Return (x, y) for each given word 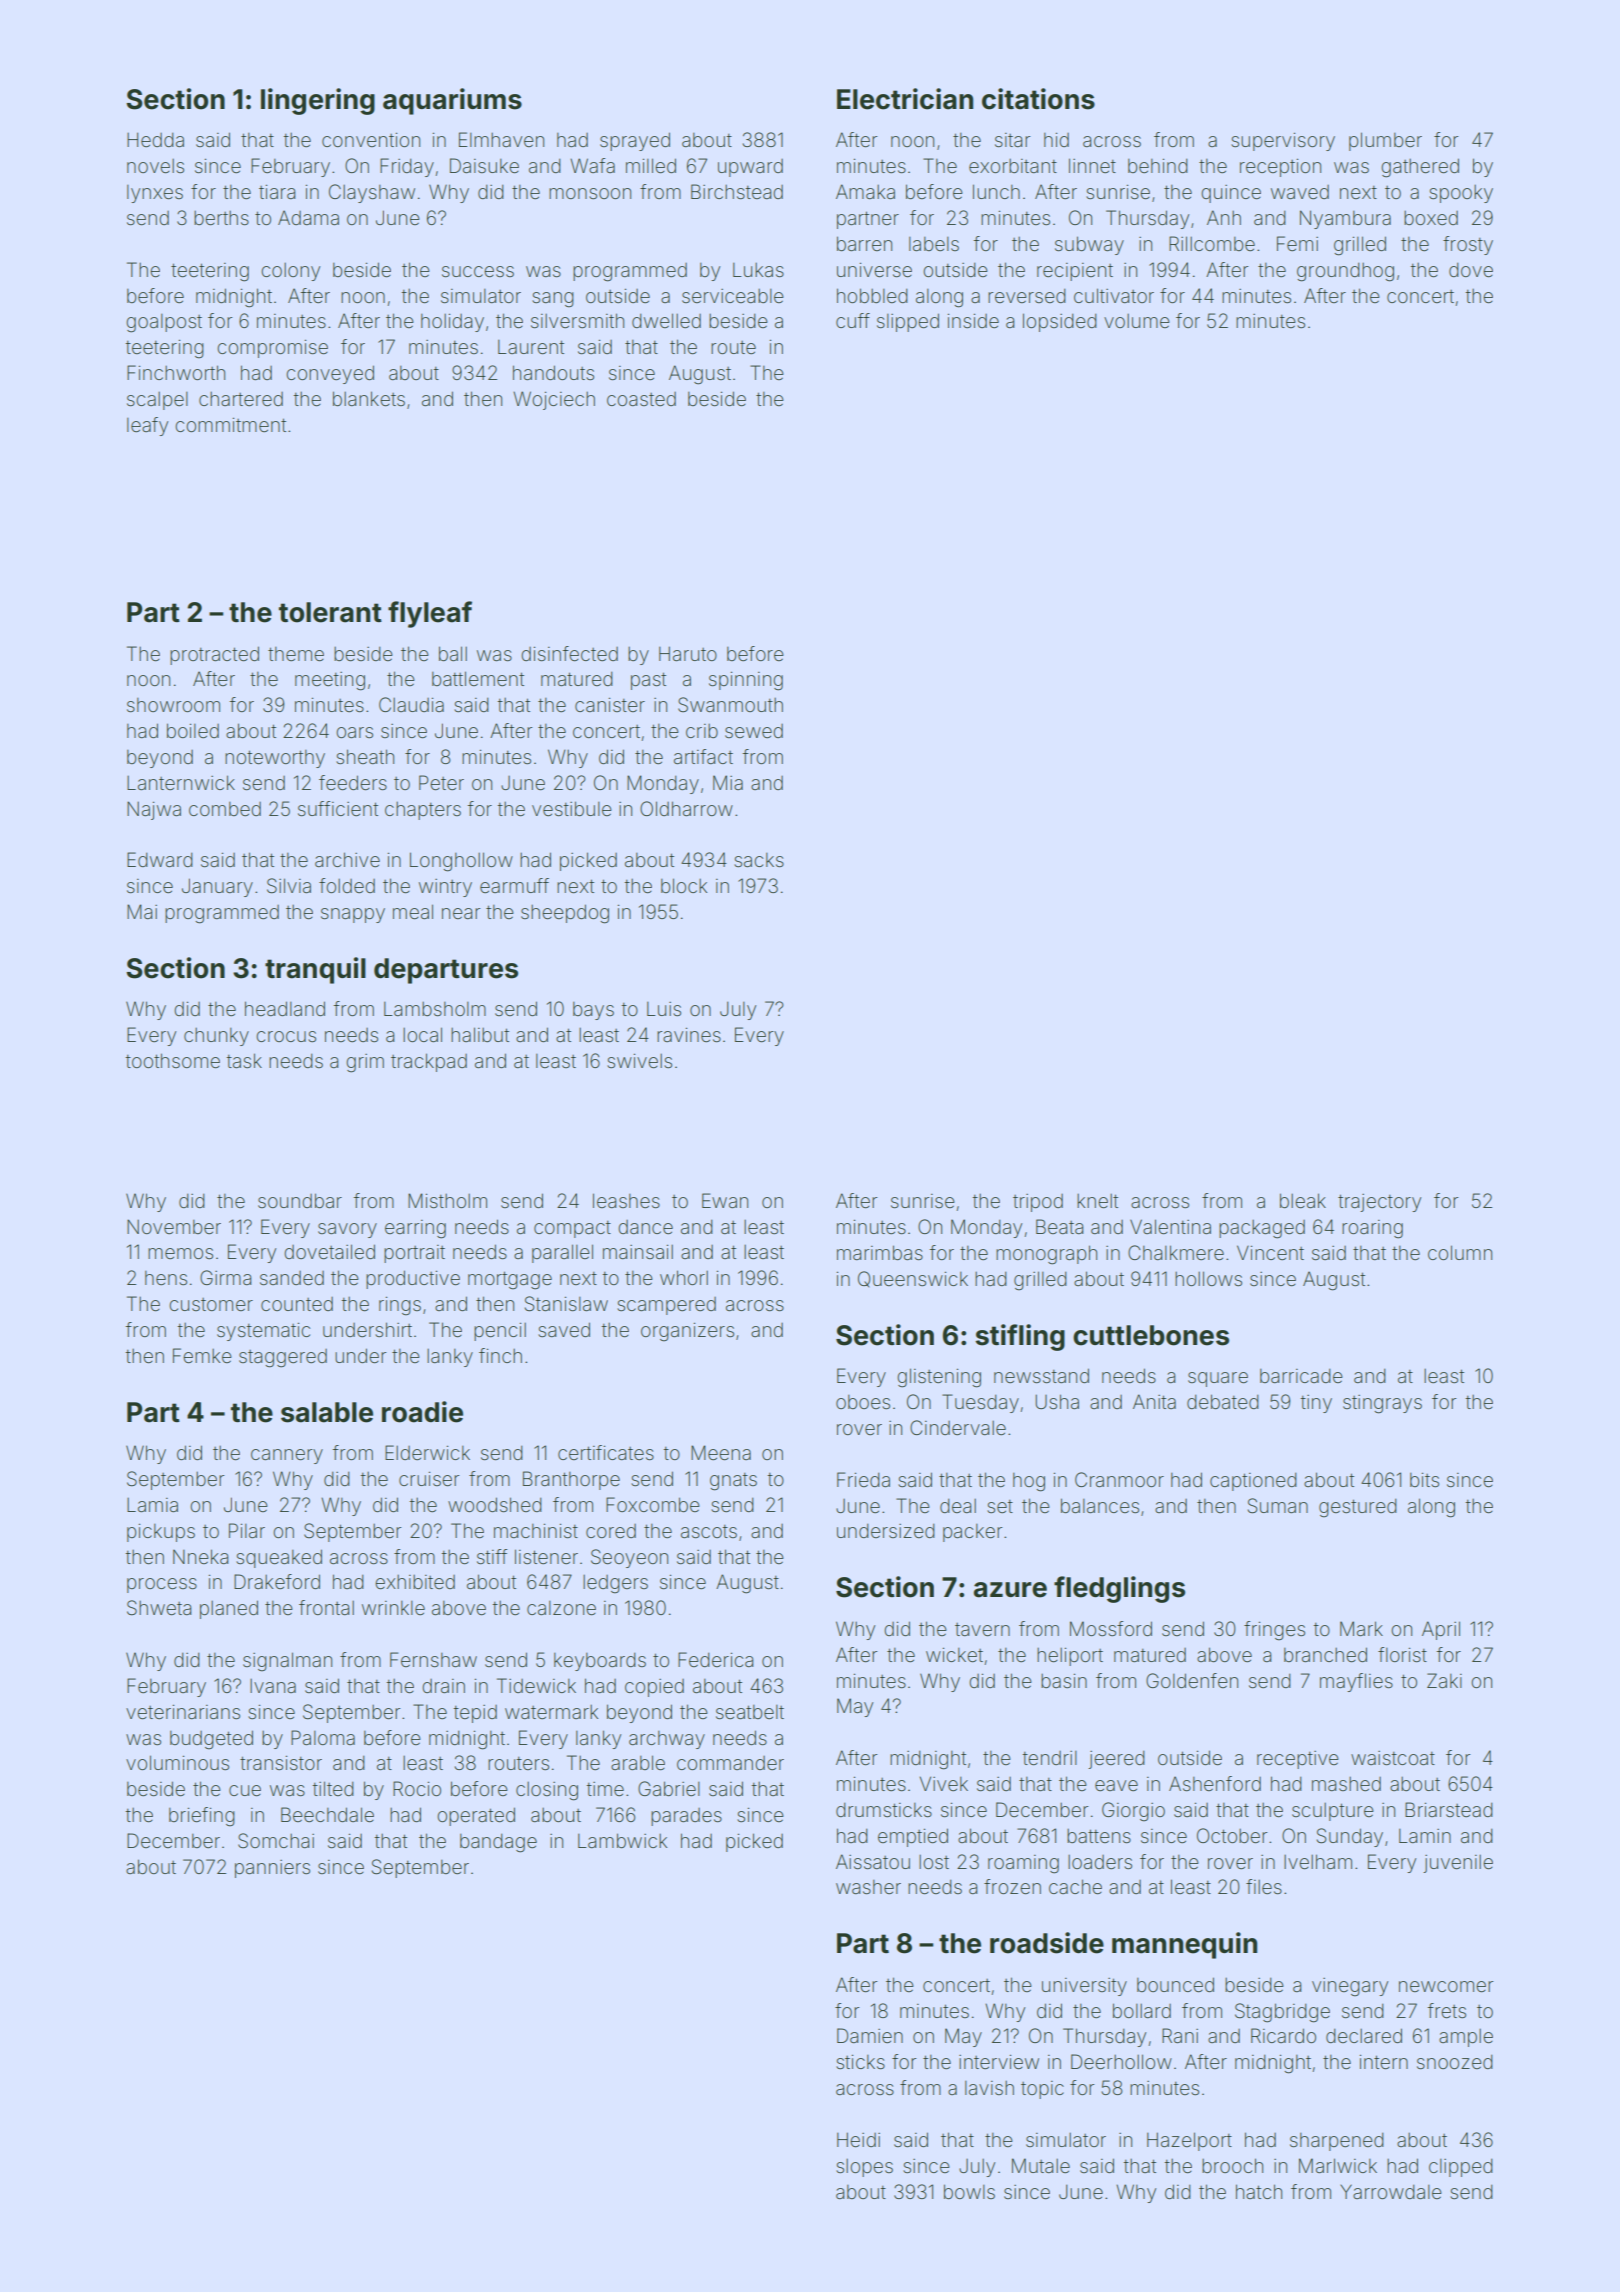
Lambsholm (435, 1009)
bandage (498, 1843)
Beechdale (327, 1814)
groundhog (1345, 272)
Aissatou (873, 1861)
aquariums (452, 101)
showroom (173, 705)
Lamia (152, 1505)
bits (1424, 1480)
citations (1038, 99)
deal (958, 1505)
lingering (318, 101)
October (1232, 1835)
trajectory (1379, 1203)
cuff (853, 320)
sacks (759, 860)
